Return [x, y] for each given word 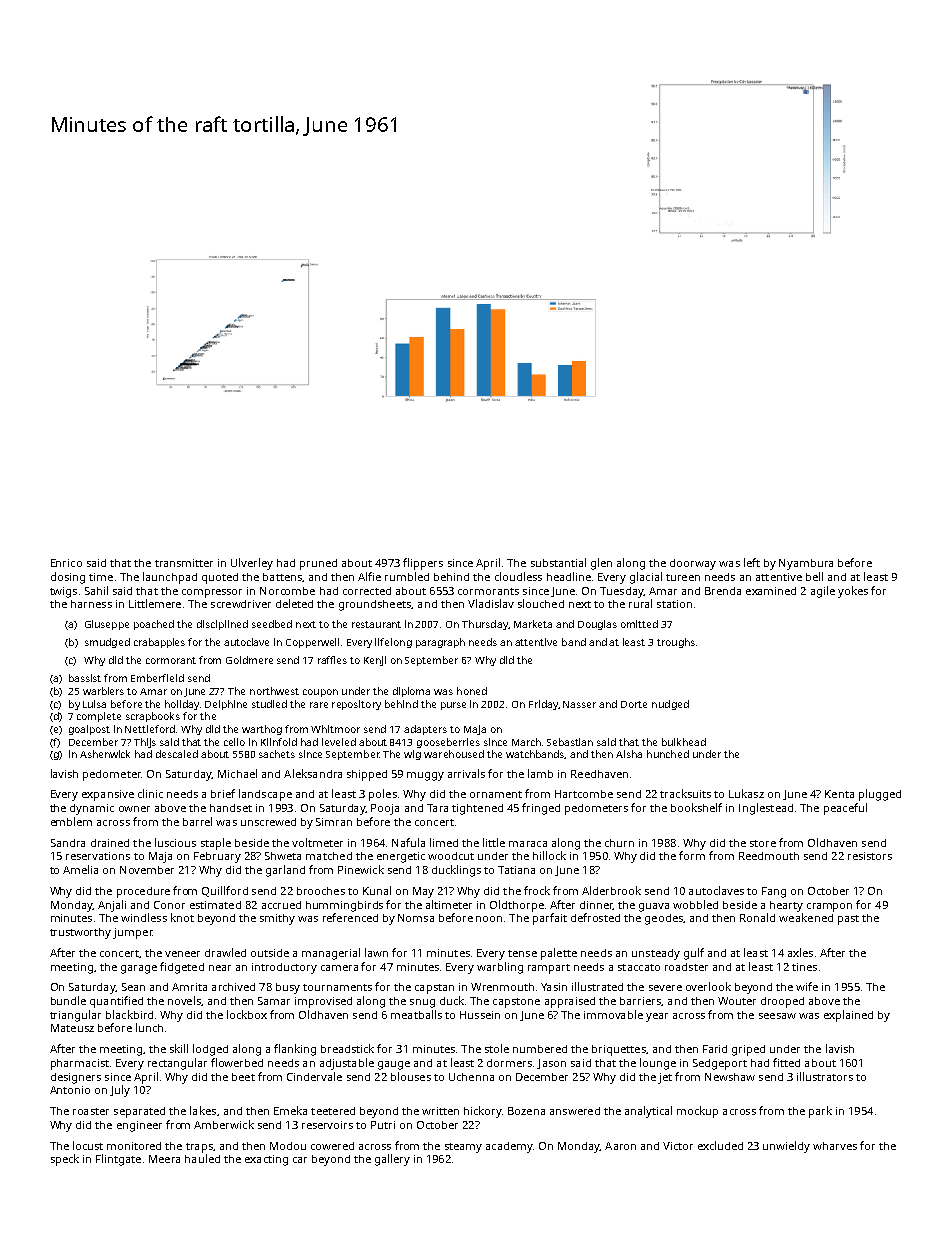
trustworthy [80, 933]
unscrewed [268, 822]
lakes [203, 1110]
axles [800, 952]
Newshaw [730, 1077]
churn [619, 843]
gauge [394, 1065]
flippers [423, 564]
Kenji [375, 661]
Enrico [66, 563]
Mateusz [72, 1028]
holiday [182, 705]
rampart [549, 969]
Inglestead [766, 809]
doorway [693, 564]
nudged [670, 705]
